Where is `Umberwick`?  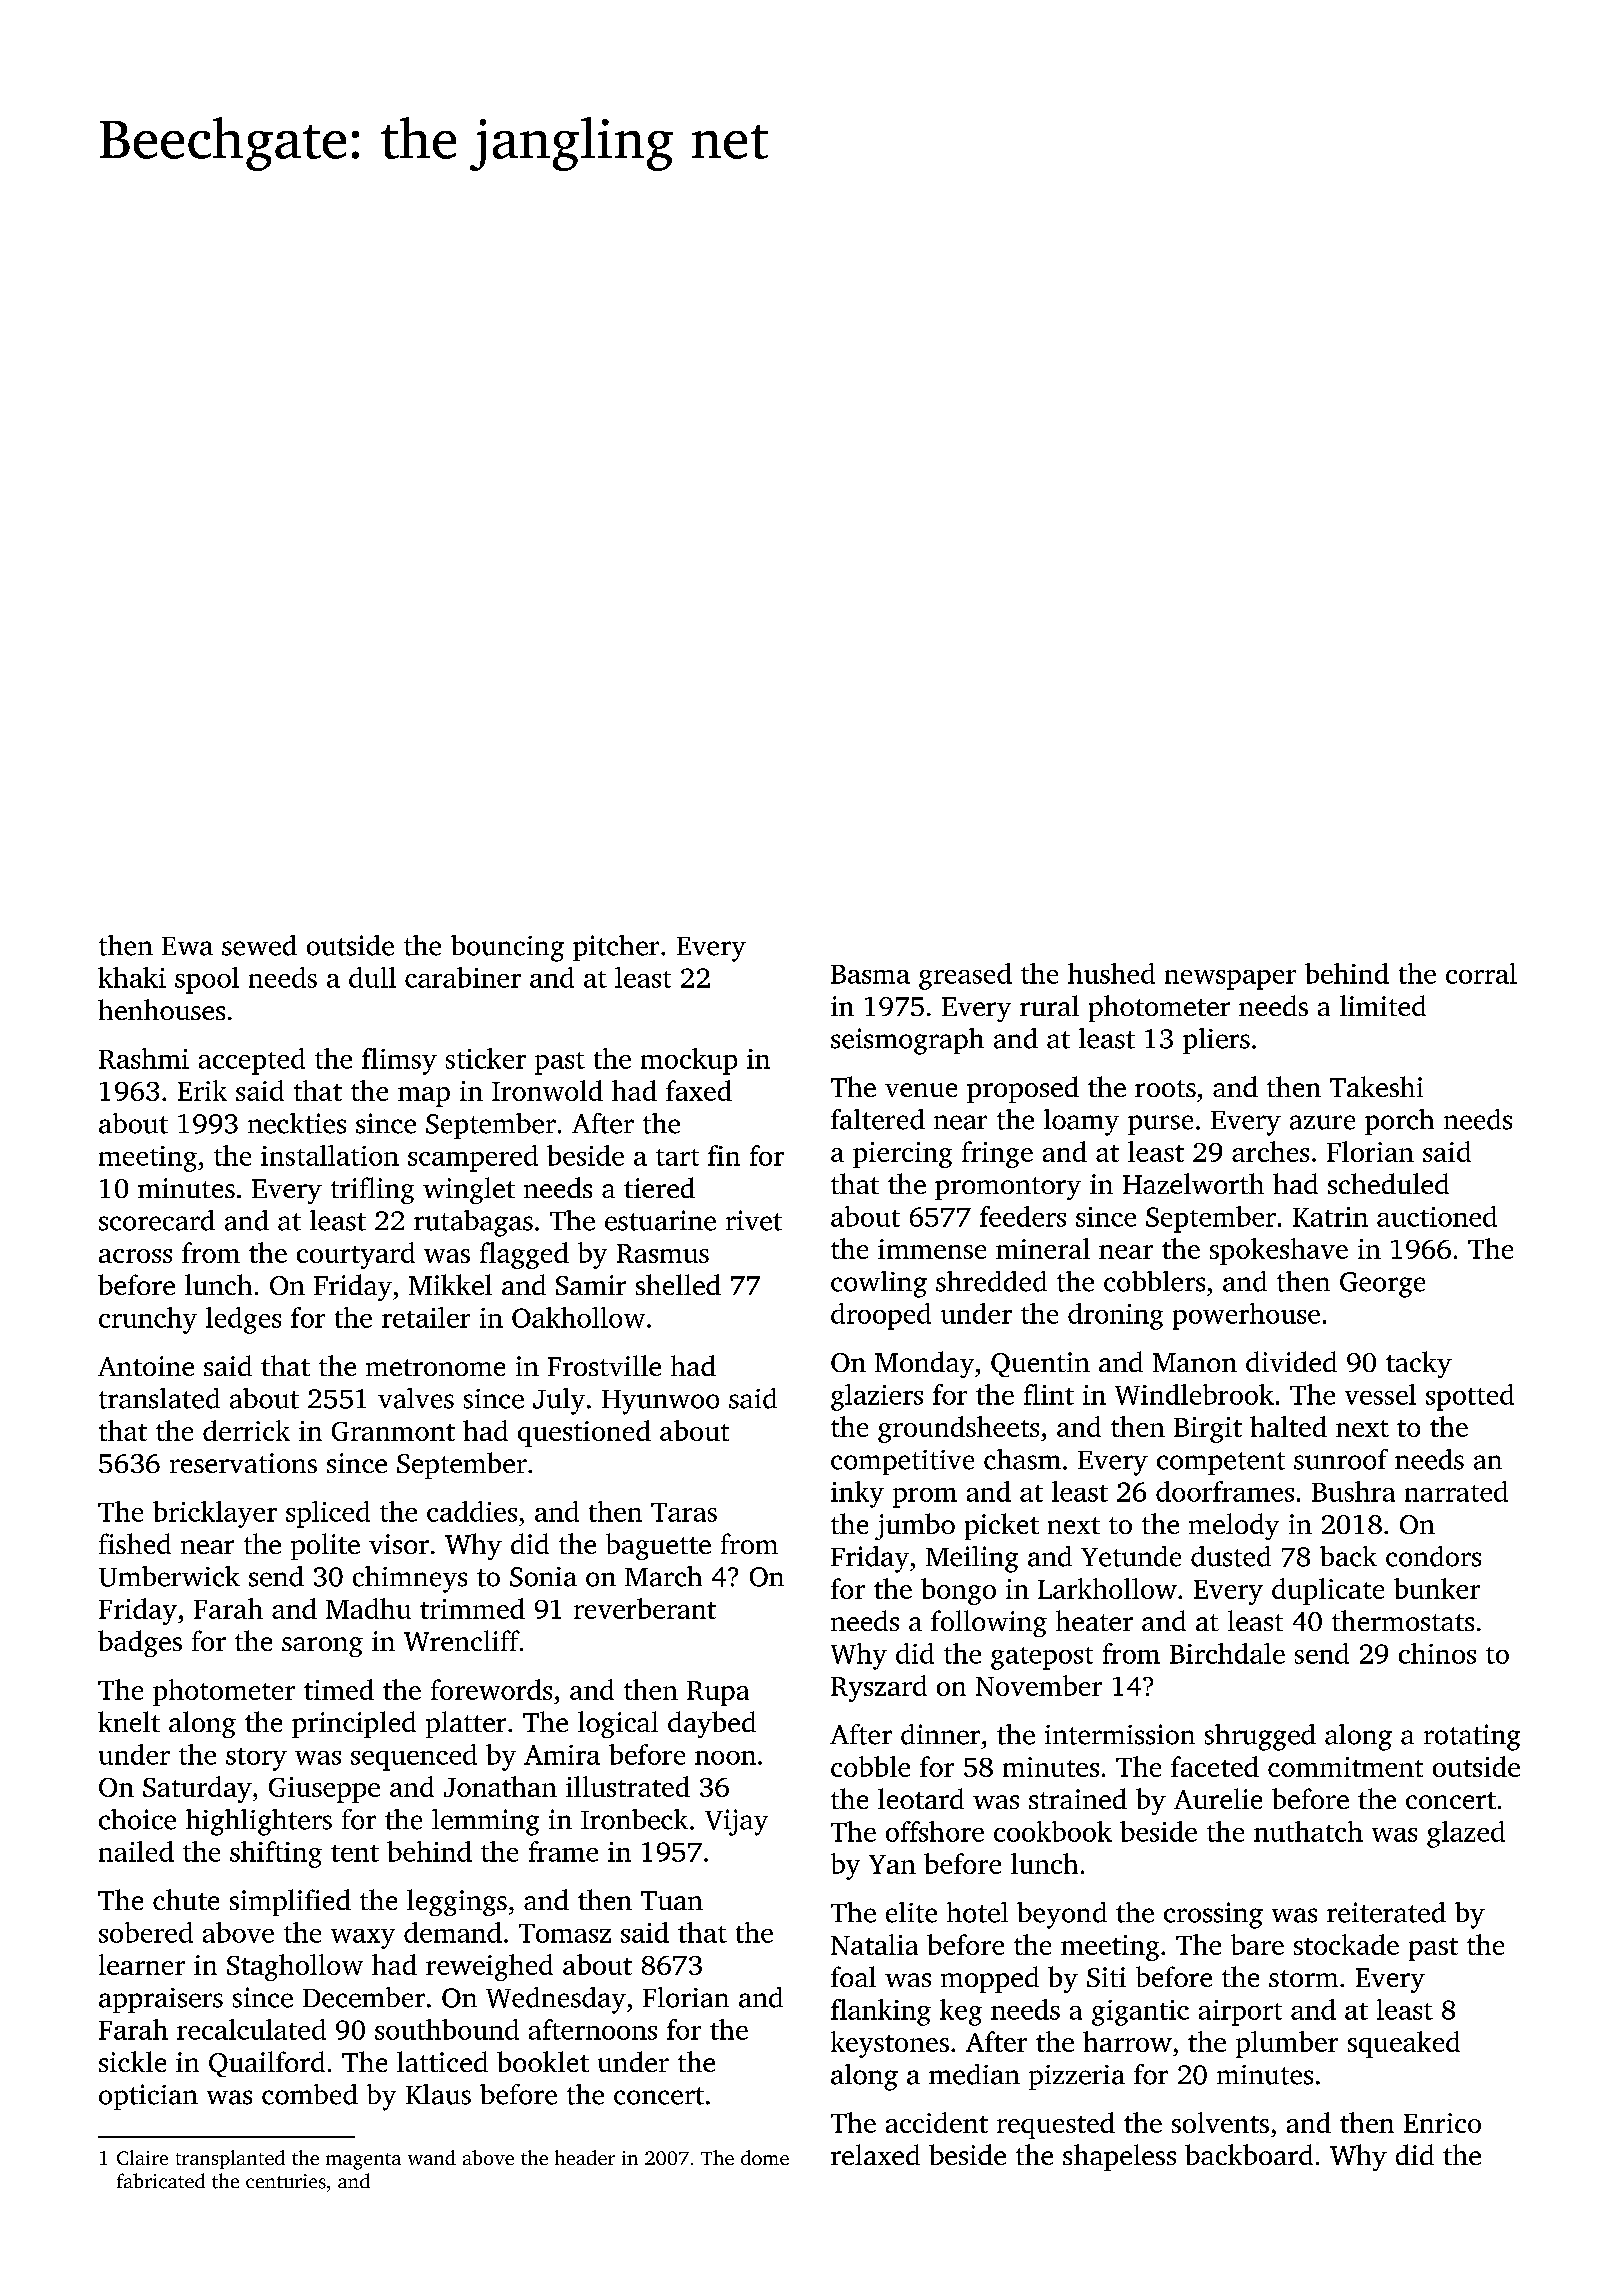 Umberwick is located at coordinates (169, 1576).
